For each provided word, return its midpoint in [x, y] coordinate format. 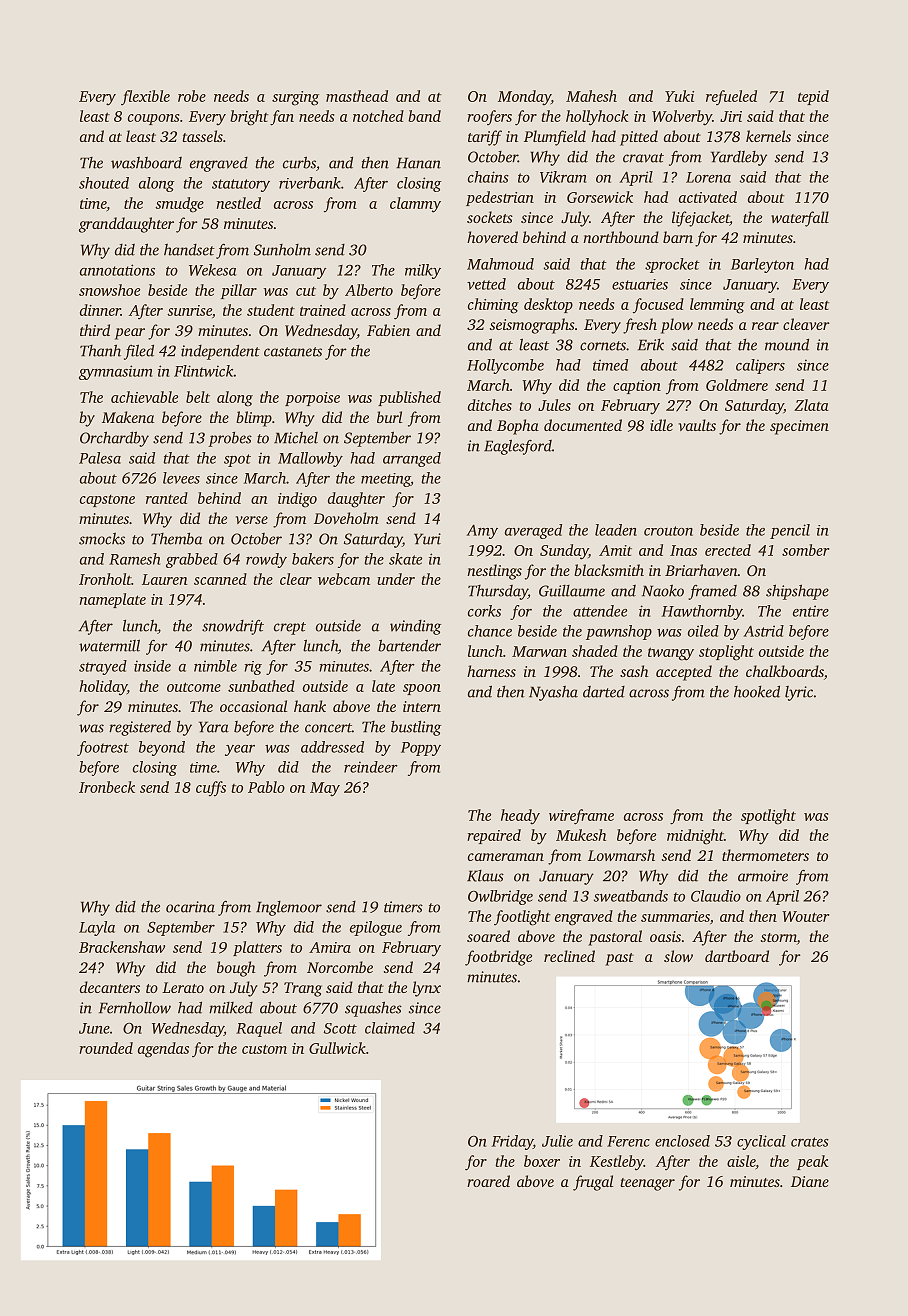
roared [488, 1181]
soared [488, 936]
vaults [697, 425]
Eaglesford [518, 447]
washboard [146, 163]
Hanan [418, 163]
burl [389, 417]
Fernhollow [135, 1008]
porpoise [312, 399]
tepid [813, 97]
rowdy [266, 560]
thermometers [765, 855]
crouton [668, 531]
